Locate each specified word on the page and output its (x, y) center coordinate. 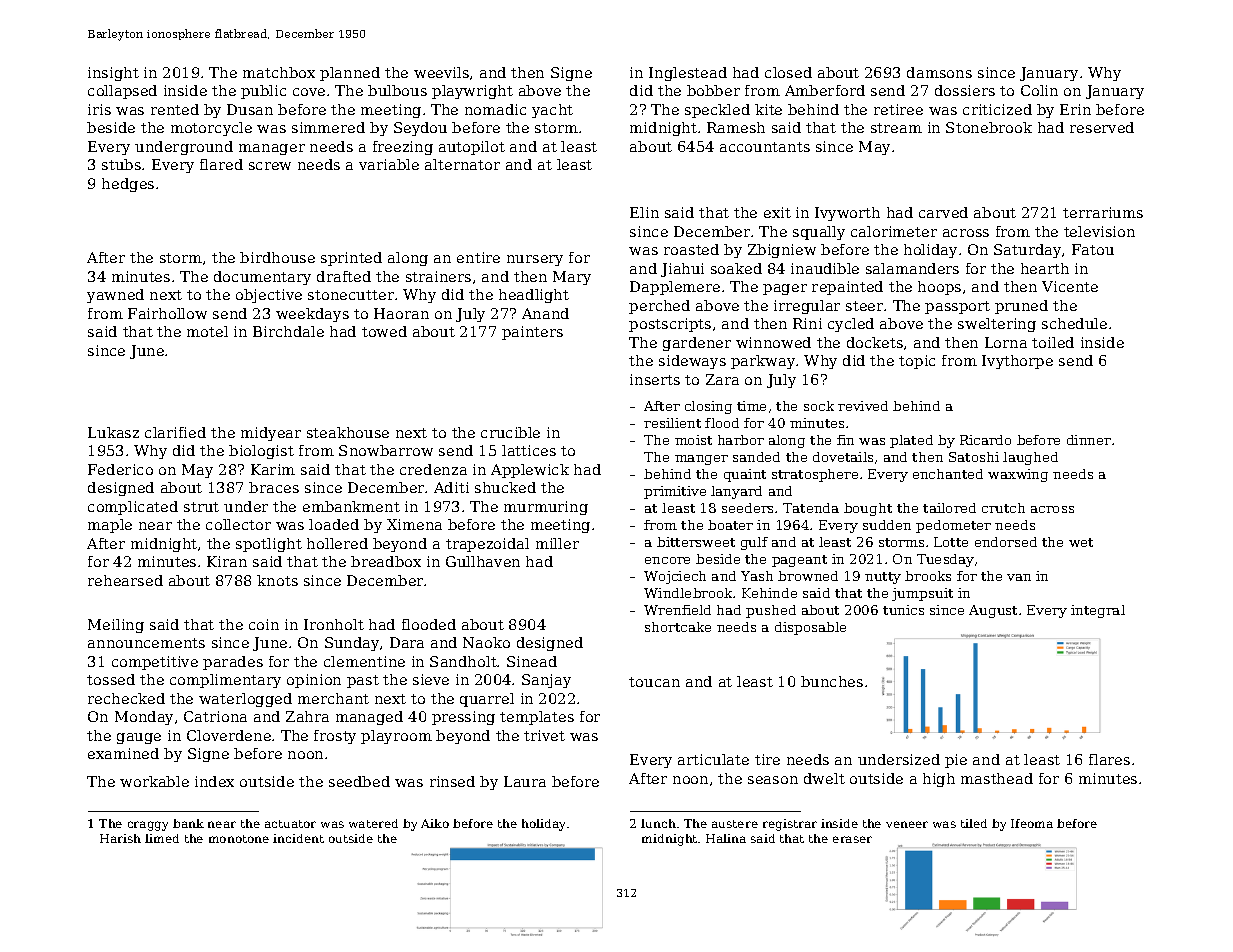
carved (943, 212)
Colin (1039, 90)
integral (1098, 611)
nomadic (495, 109)
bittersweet (696, 542)
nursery (535, 260)
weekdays (312, 315)
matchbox (279, 72)
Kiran (227, 561)
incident (298, 838)
